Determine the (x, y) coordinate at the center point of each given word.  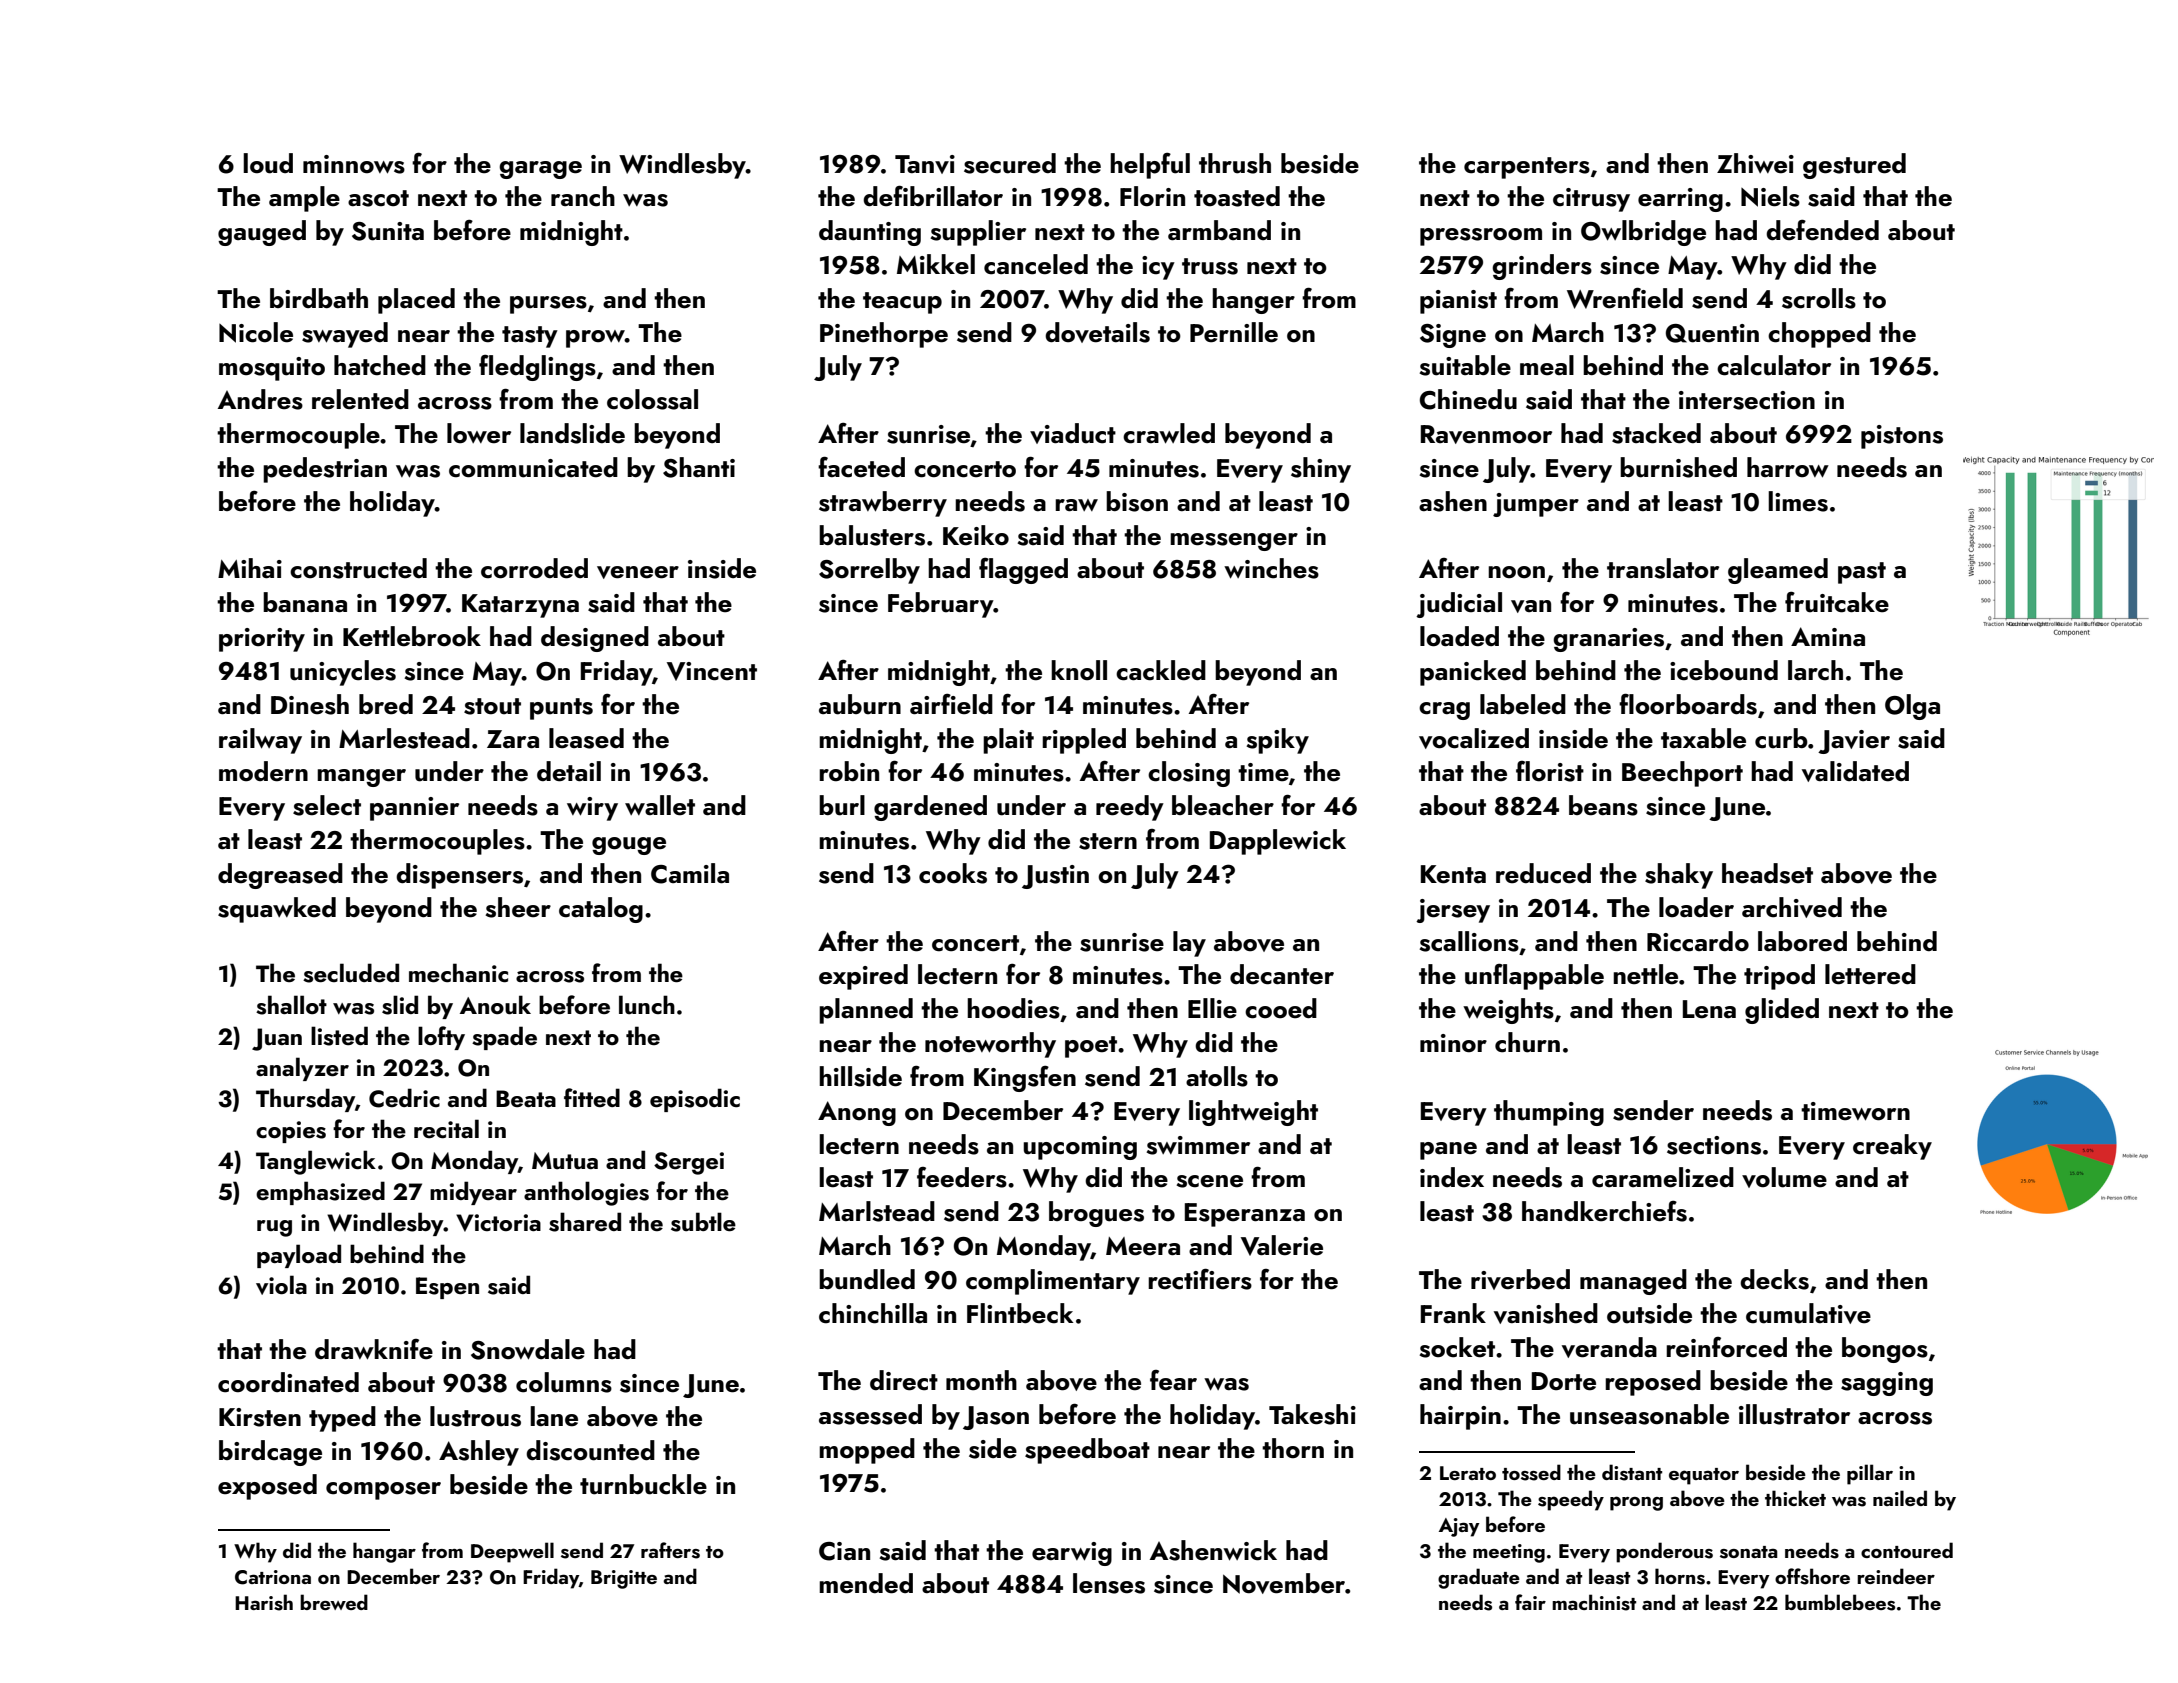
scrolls (1819, 298)
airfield (951, 704)
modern (263, 771)
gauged (262, 233)
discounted (590, 1450)
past (1862, 573)
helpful (1150, 166)
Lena (1709, 1009)
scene (1209, 1181)
